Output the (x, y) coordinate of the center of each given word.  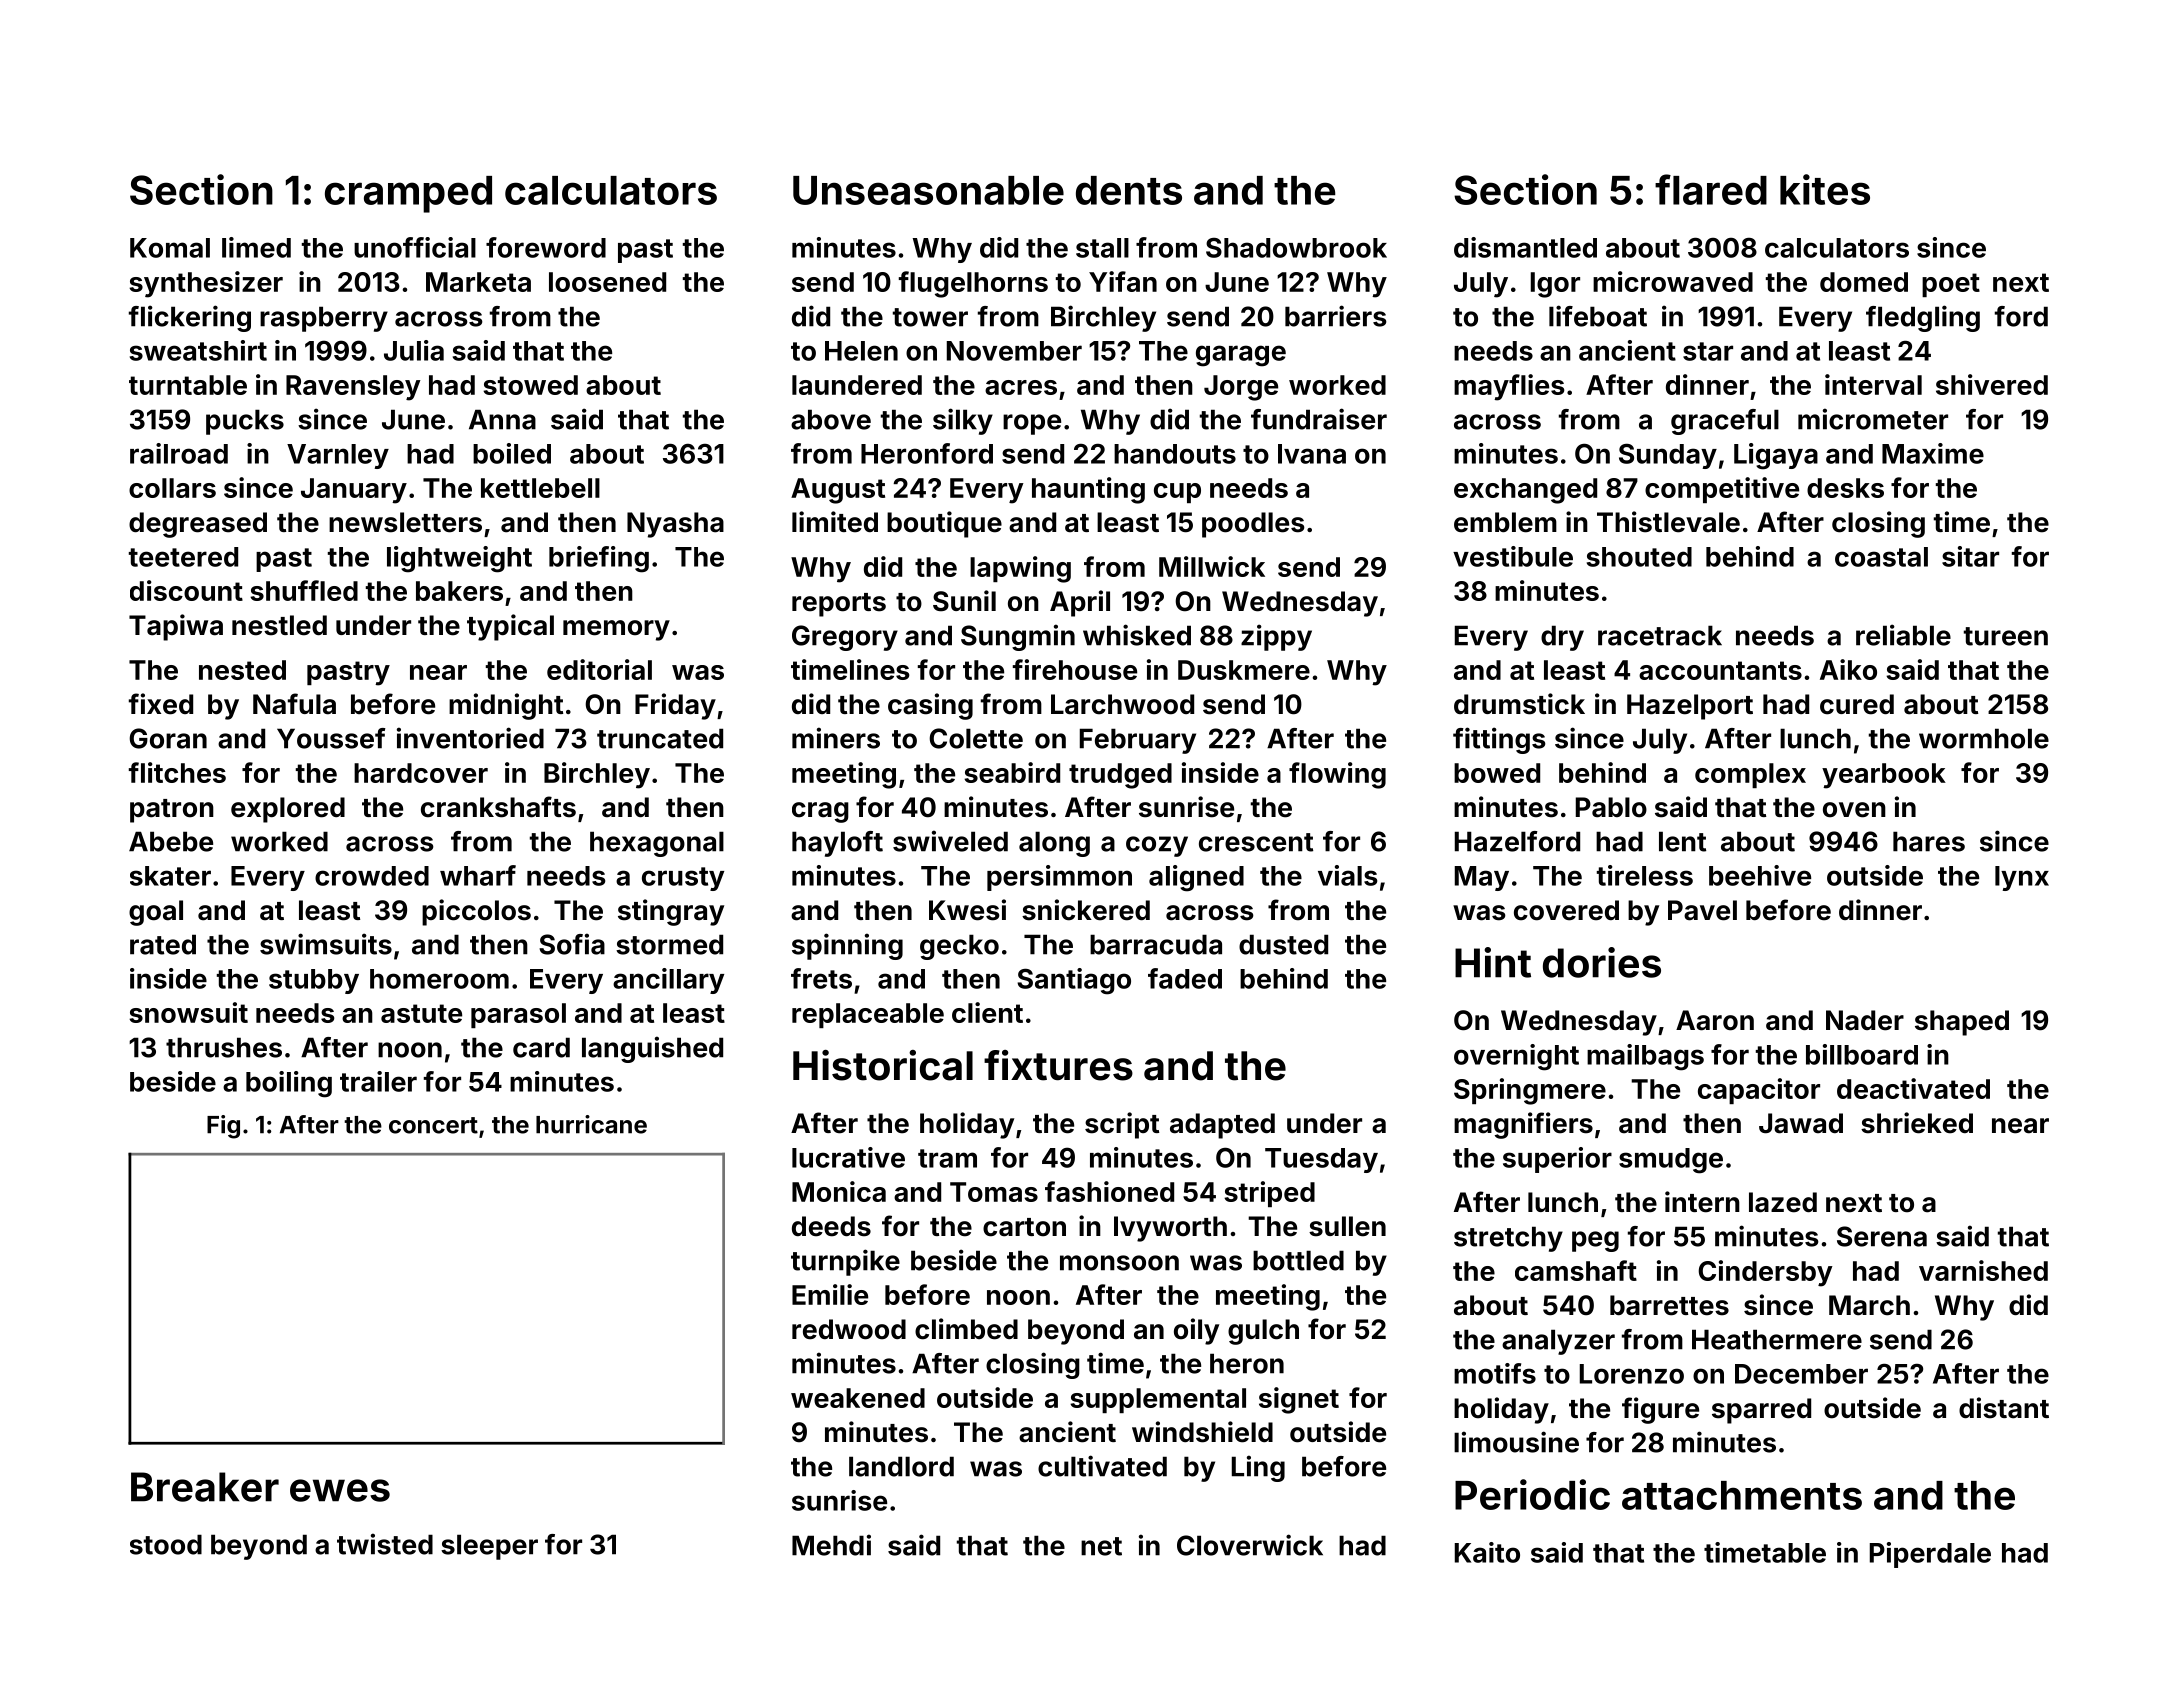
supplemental (1158, 1400)
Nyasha (675, 525)
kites (1825, 189)
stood (166, 1544)
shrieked (1917, 1123)
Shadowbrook (1296, 248)
